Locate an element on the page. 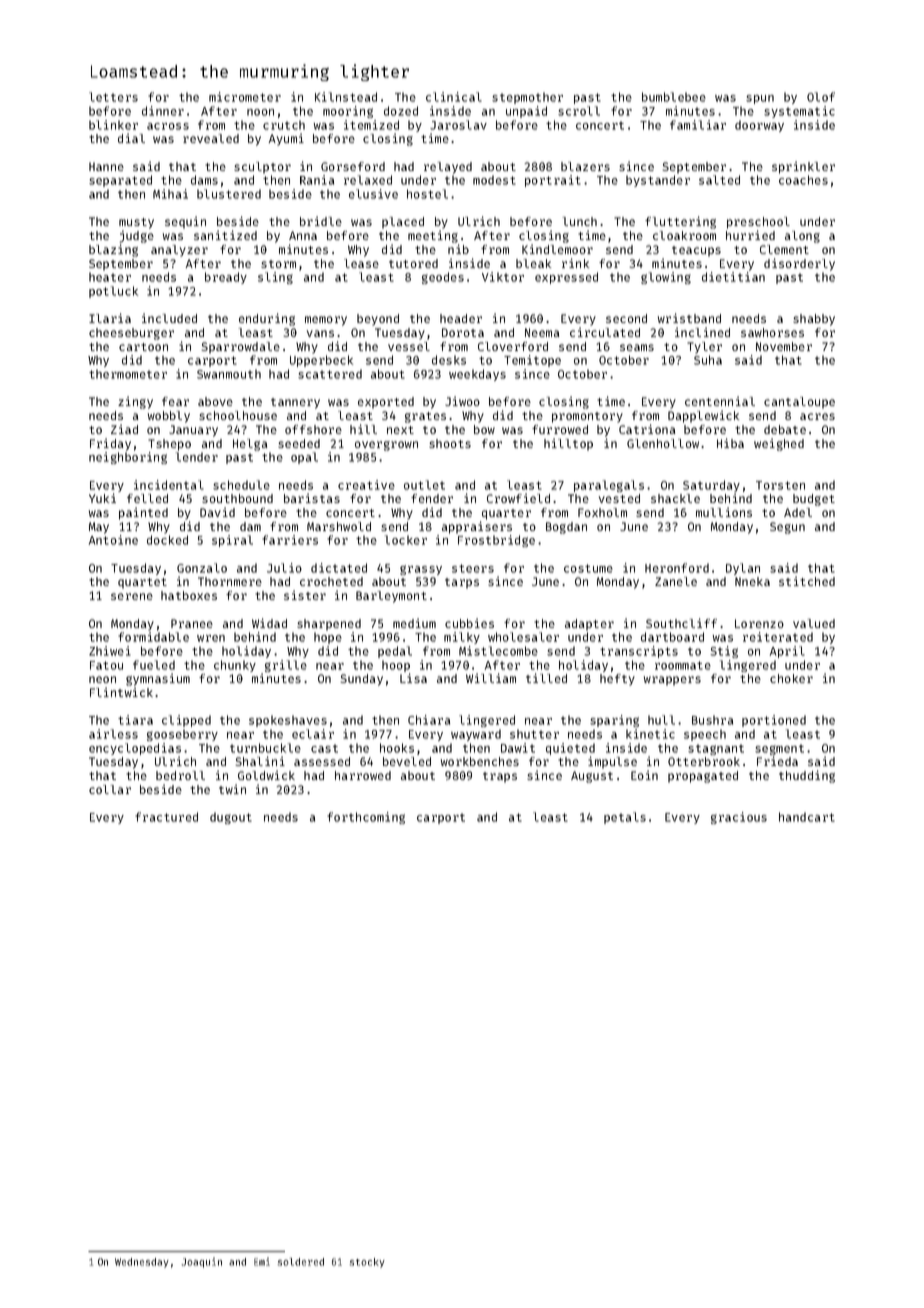 This page has width=924, height=1308. collar is located at coordinates (110, 789).
